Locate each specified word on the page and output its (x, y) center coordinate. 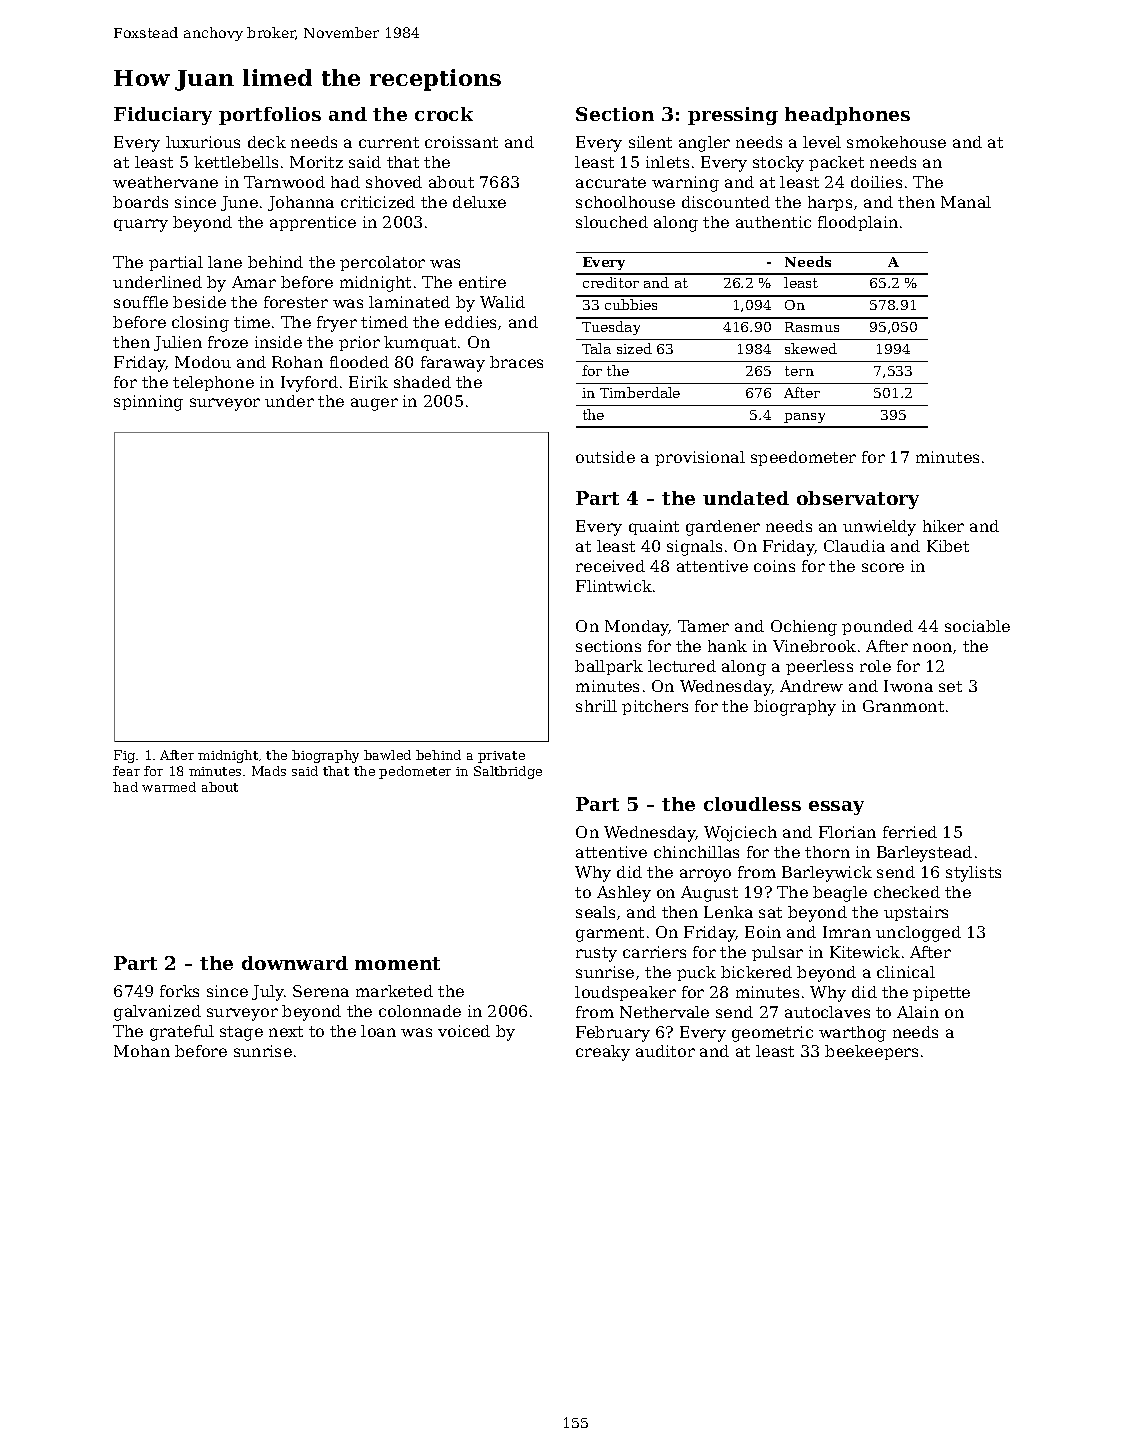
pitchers (655, 707)
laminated (409, 302)
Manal (966, 202)
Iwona (908, 686)
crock (444, 114)
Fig (124, 756)
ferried (910, 832)
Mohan (142, 1051)
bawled (387, 755)
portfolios (270, 116)
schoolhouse (625, 202)
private (501, 757)
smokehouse (896, 142)
